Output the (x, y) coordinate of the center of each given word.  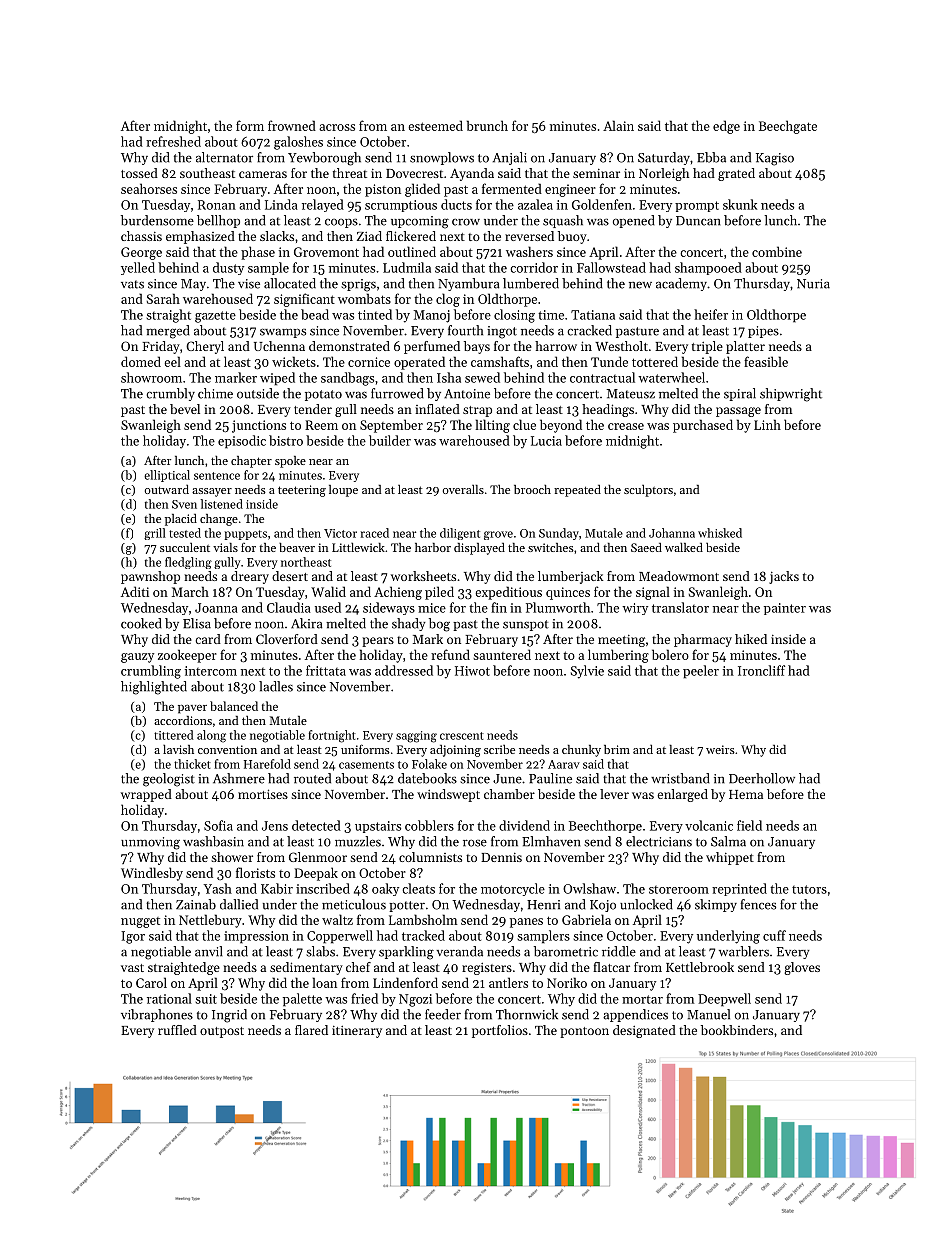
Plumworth (558, 607)
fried (364, 998)
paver (192, 709)
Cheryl (205, 347)
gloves (802, 968)
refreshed (173, 141)
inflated (437, 409)
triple (707, 347)
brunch (487, 125)
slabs (320, 951)
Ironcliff (761, 670)
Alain (618, 125)
